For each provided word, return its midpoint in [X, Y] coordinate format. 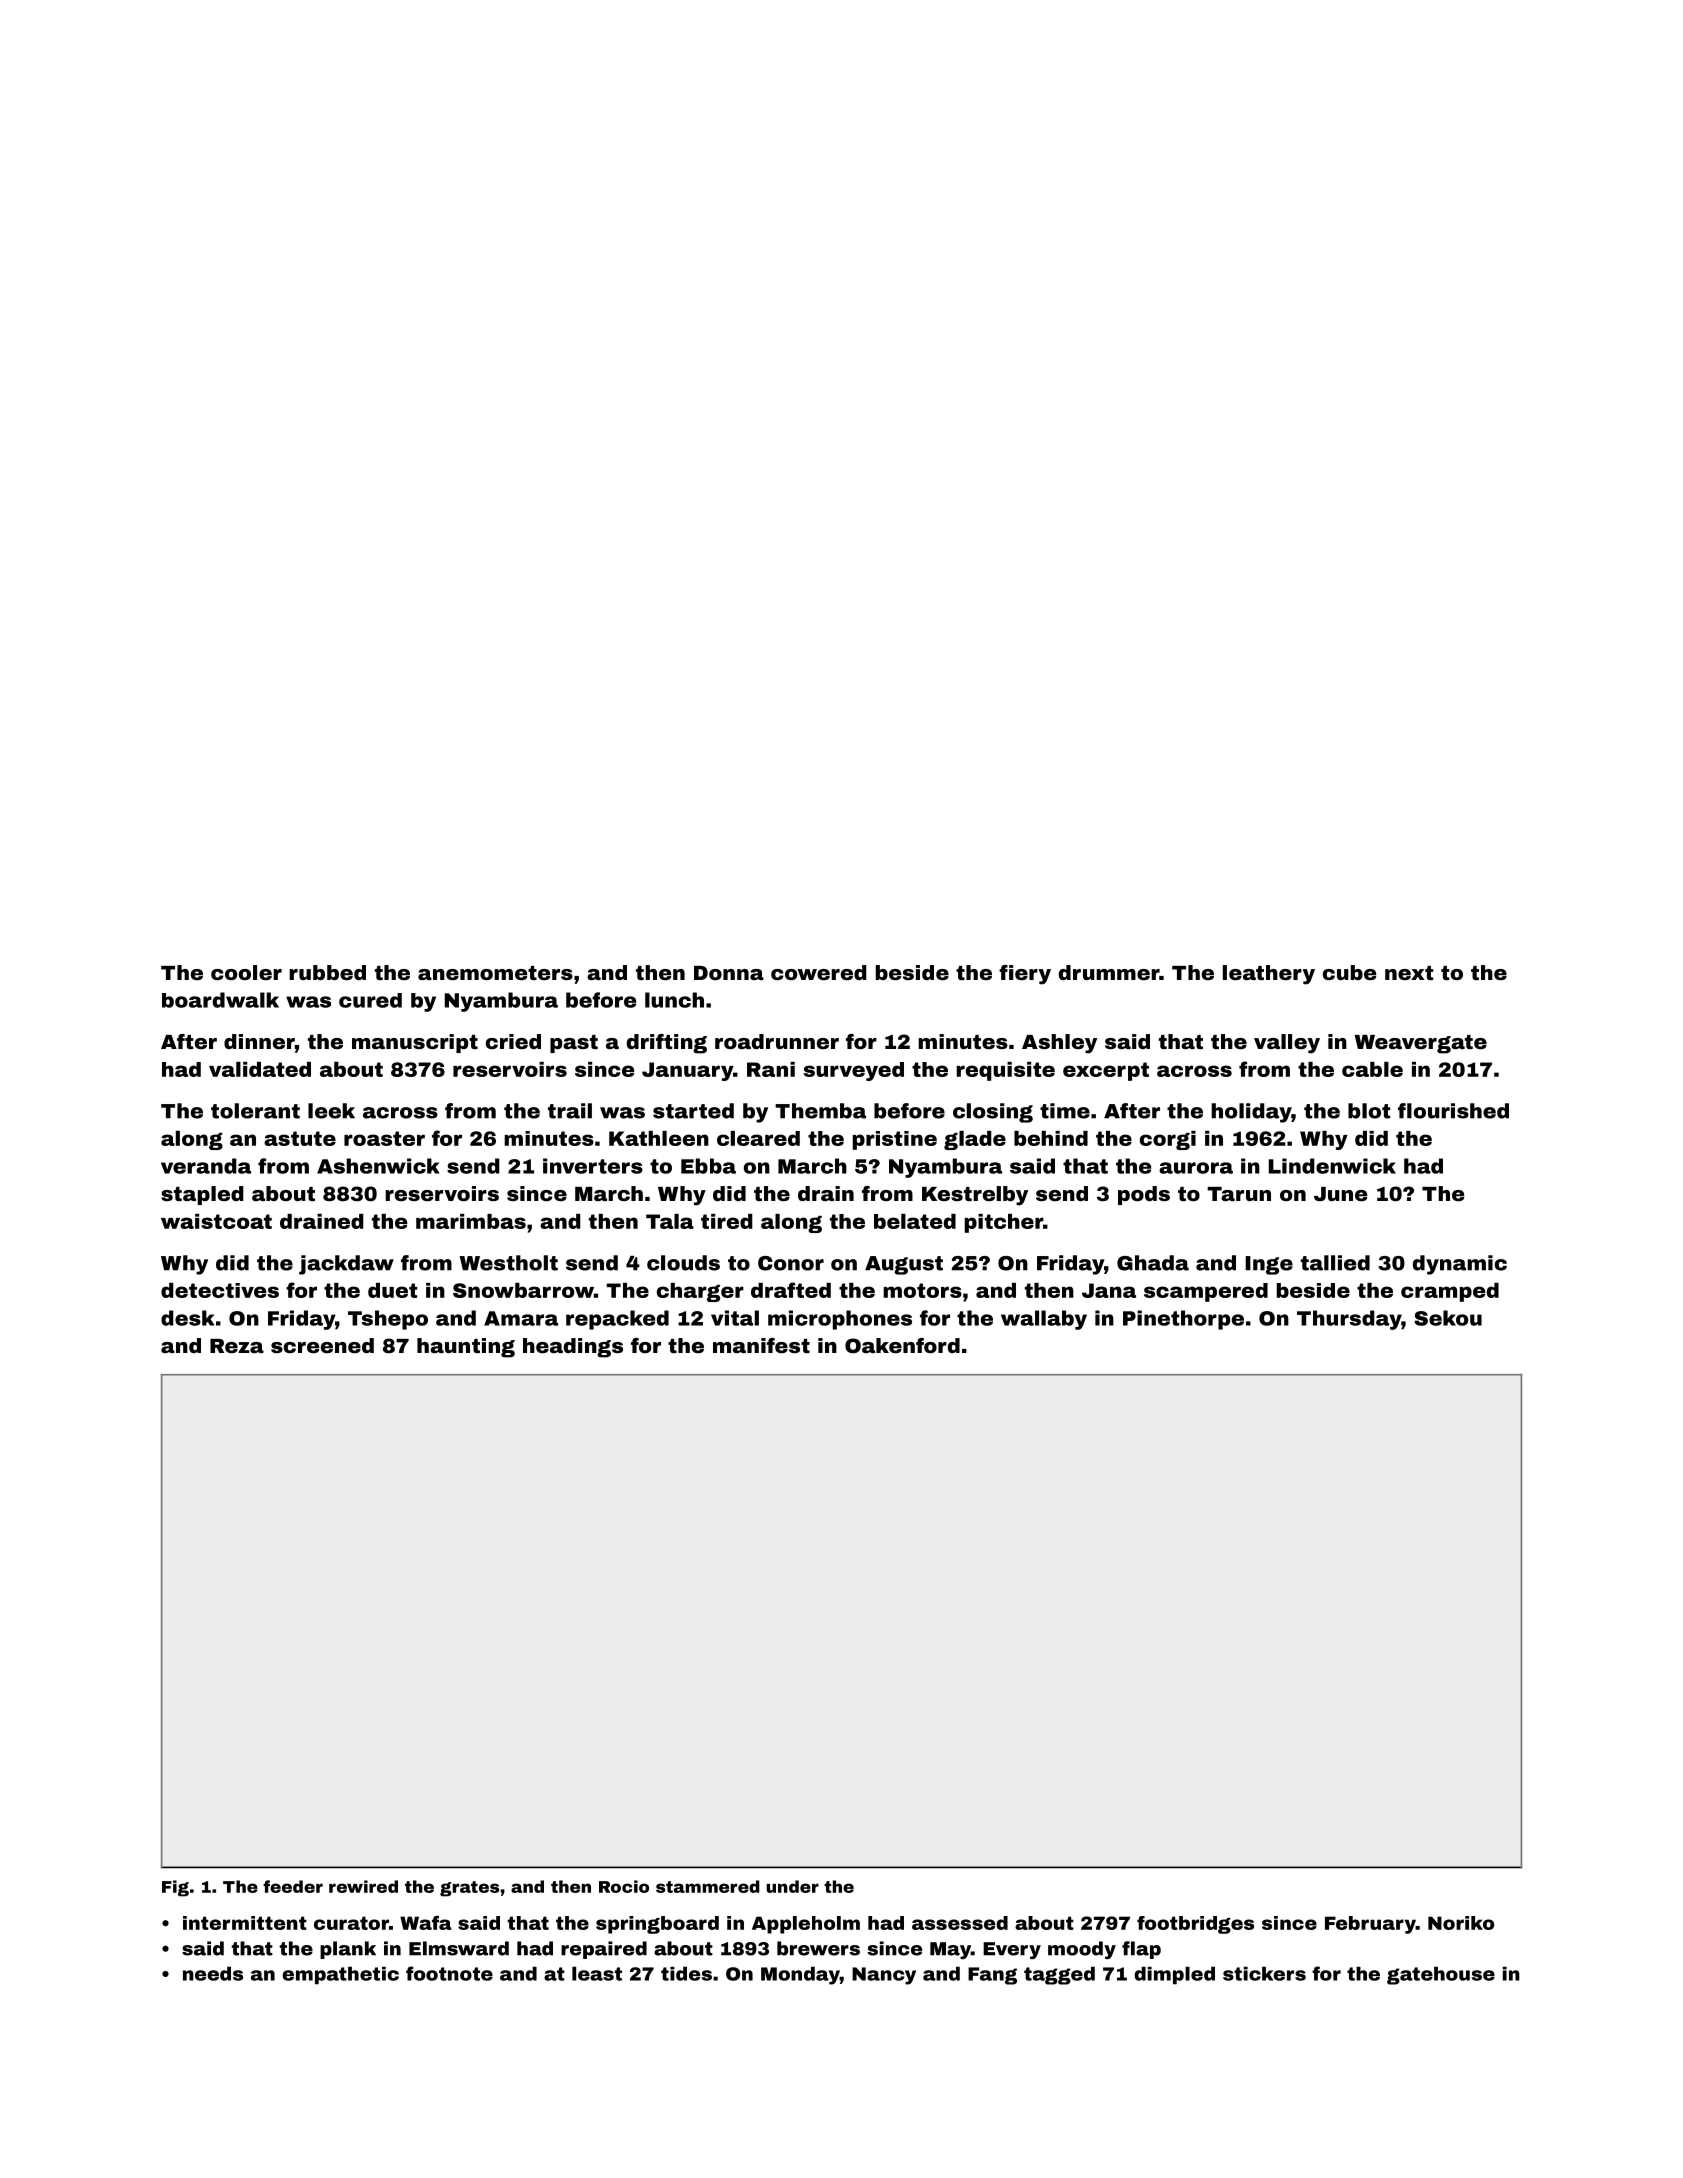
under [792, 1886]
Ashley [1059, 1044]
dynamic [1460, 1265]
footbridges [1195, 1925]
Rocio [624, 1886]
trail [570, 1111]
